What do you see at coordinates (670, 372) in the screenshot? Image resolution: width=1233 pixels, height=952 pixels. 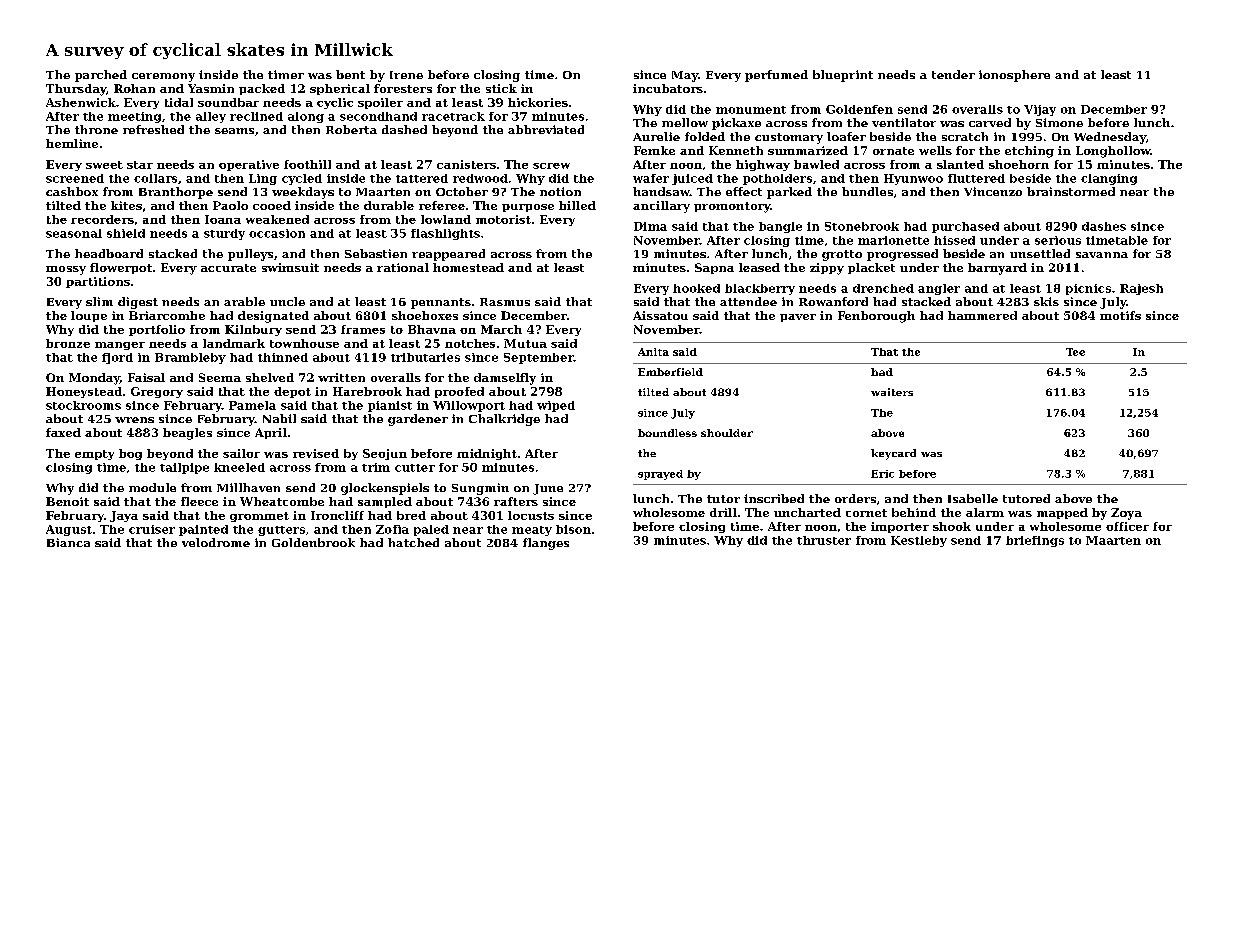 I see `Emberfield` at bounding box center [670, 372].
